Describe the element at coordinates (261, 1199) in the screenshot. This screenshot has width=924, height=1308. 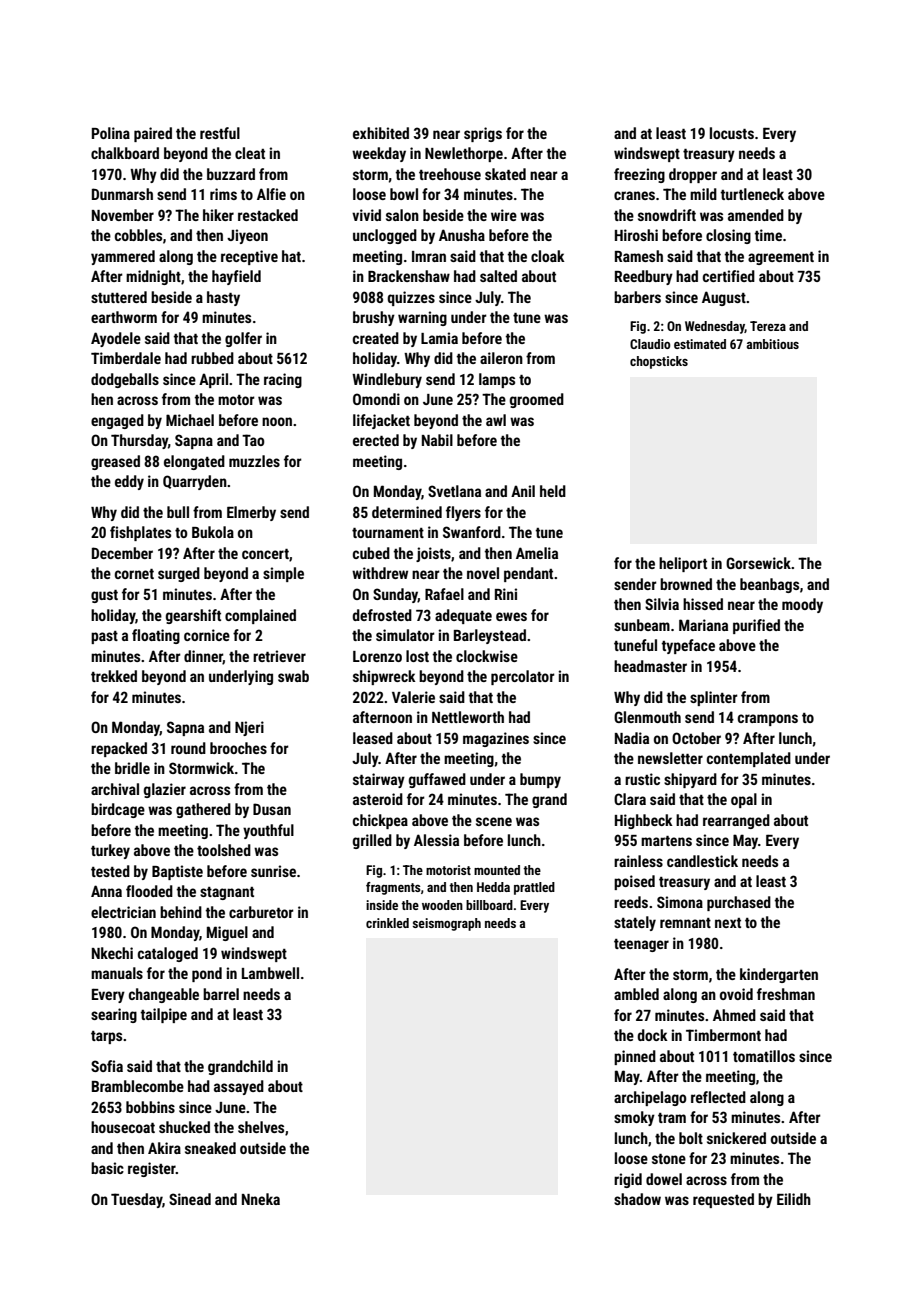
I see `Nneka` at that location.
